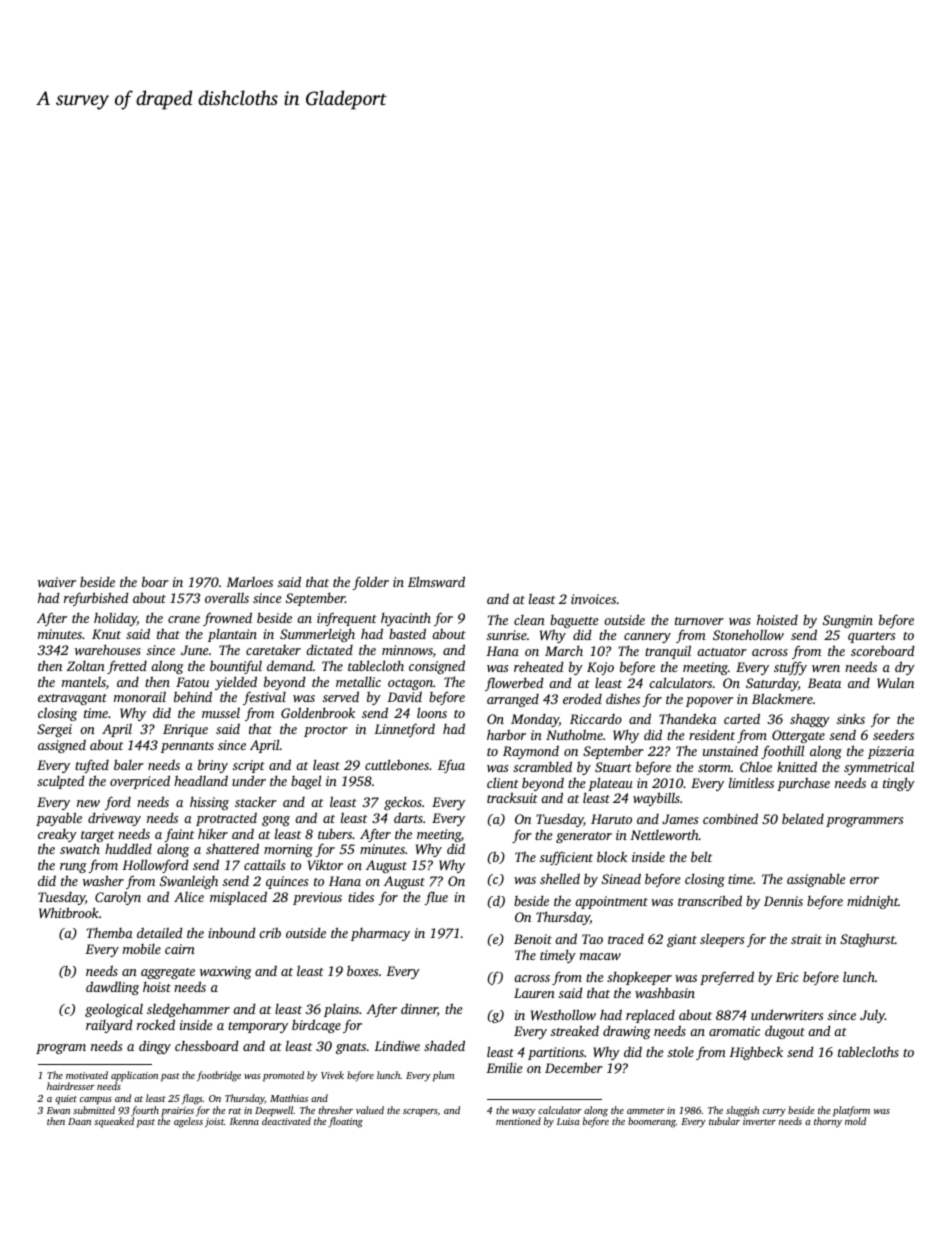 The image size is (952, 1233). What do you see at coordinates (529, 620) in the document?
I see `clean` at bounding box center [529, 620].
